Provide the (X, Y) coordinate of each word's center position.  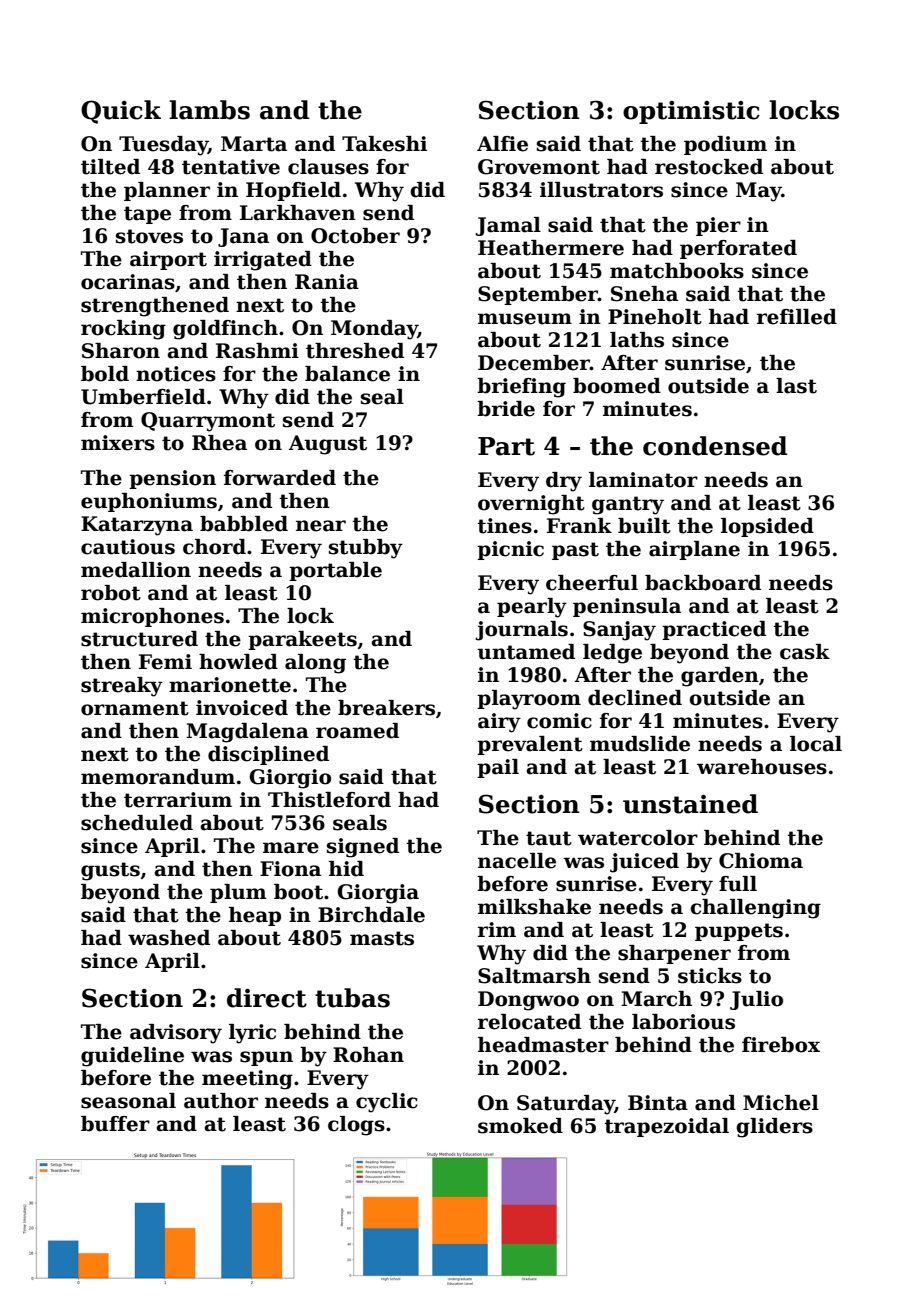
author (221, 1101)
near (321, 526)
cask (805, 652)
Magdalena (247, 733)
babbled (244, 524)
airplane (694, 550)
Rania (327, 282)
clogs (356, 1126)
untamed (526, 652)
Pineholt (655, 317)
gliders (774, 1128)
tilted (110, 167)
